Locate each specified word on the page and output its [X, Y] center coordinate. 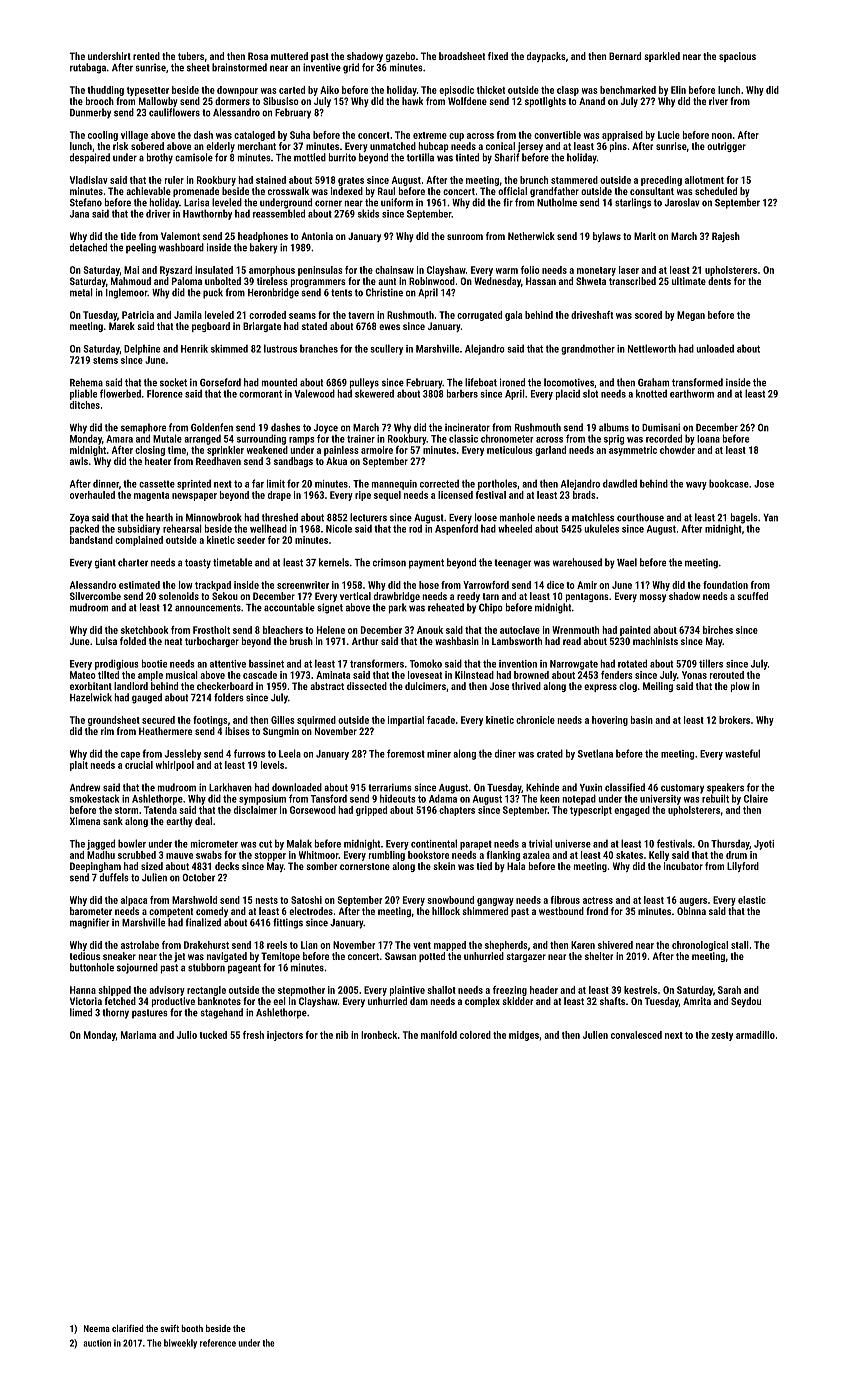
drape [279, 496]
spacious [737, 57]
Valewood [315, 393]
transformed [697, 382]
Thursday [730, 844]
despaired [90, 158]
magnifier [89, 923]
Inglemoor [127, 293]
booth [192, 1328]
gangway [495, 902]
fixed [498, 56]
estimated [139, 585]
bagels [744, 518]
